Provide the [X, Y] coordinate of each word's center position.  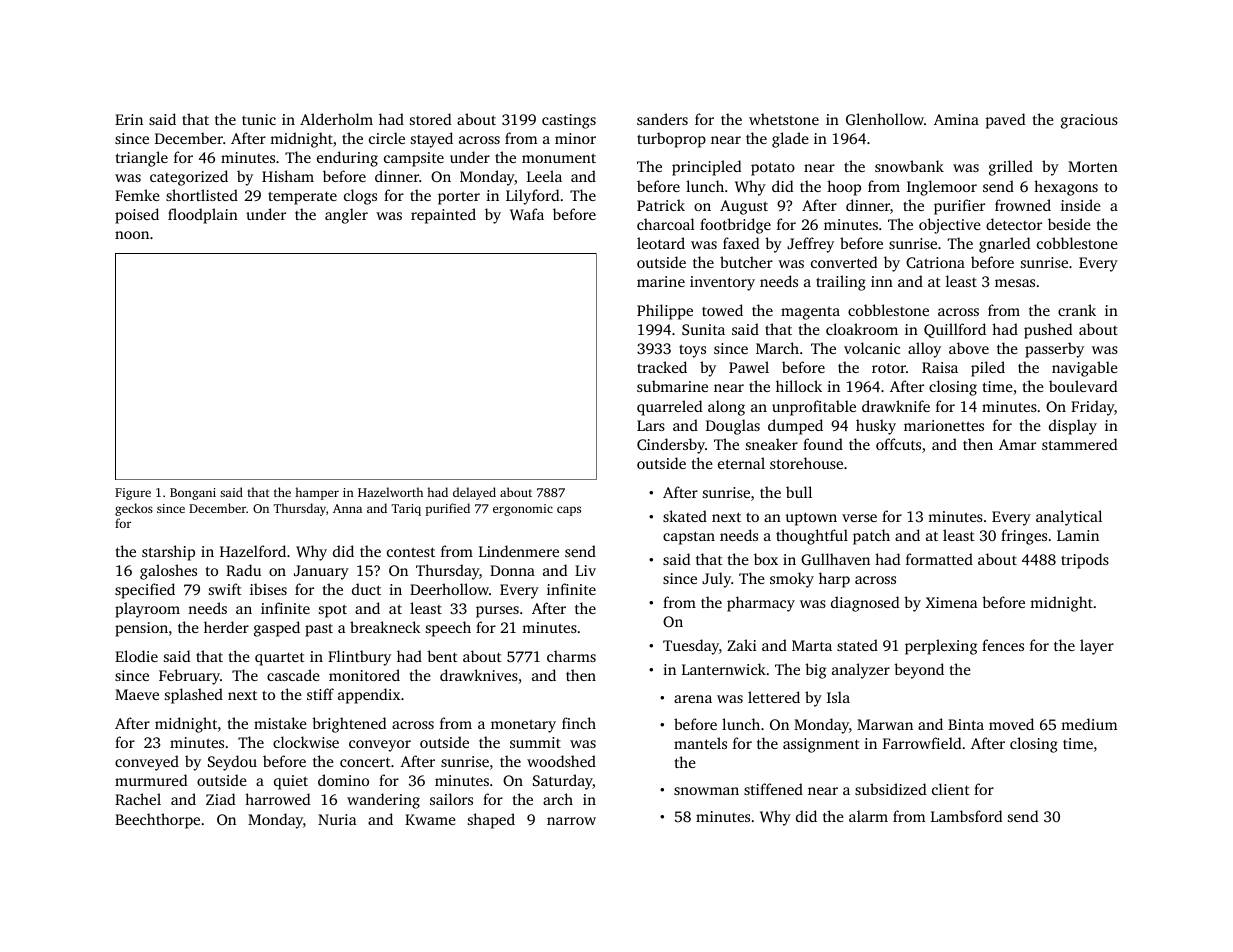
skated [685, 516]
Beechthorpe [157, 821]
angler [346, 216]
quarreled [669, 408]
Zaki [742, 645]
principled [706, 168]
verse [859, 518]
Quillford [955, 330]
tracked [662, 367]
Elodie [136, 656]
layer [1097, 647]
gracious [1089, 121]
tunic [259, 119]
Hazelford [253, 551]
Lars [651, 425]
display [1073, 427]
